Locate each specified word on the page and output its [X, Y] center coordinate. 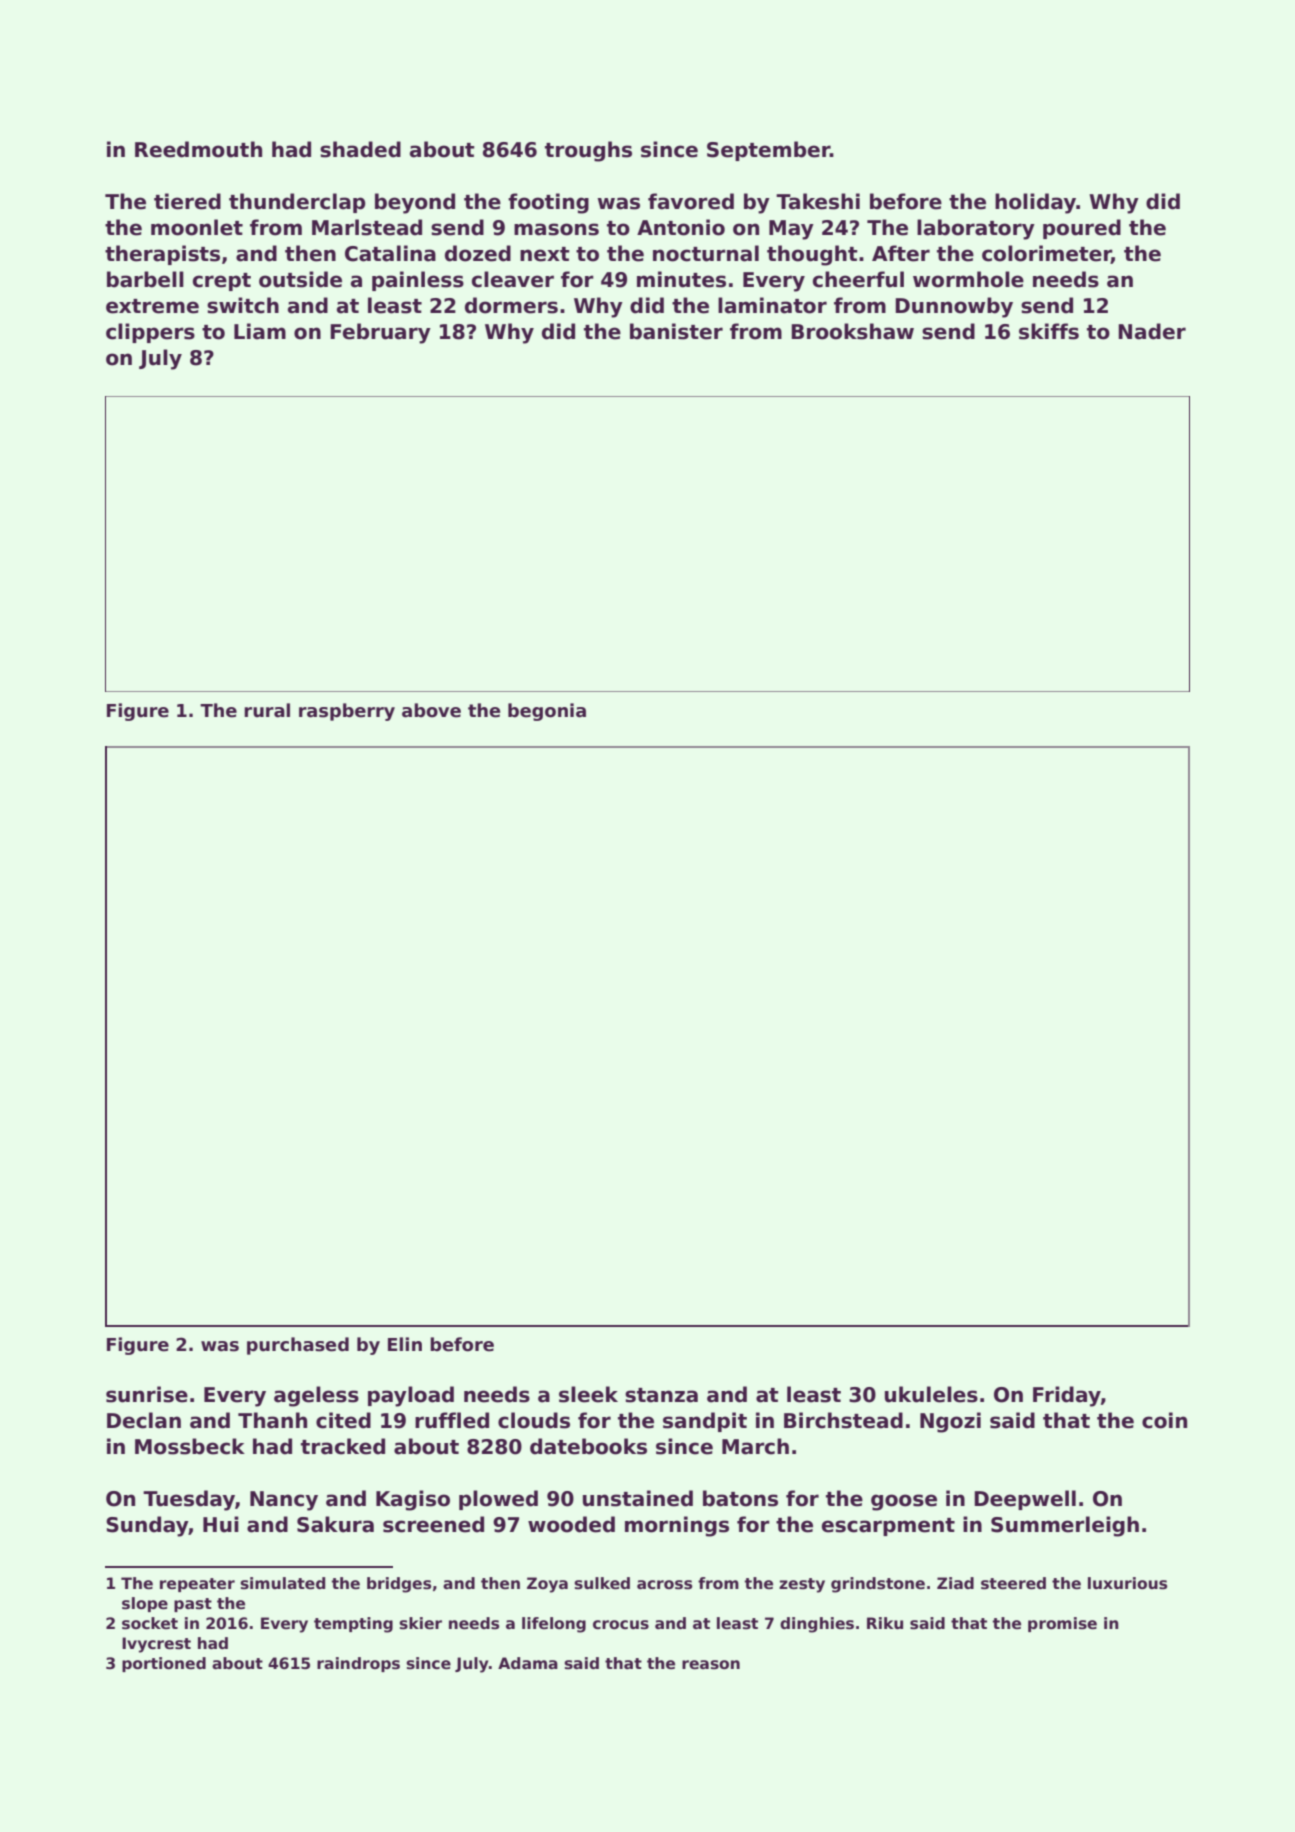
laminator [772, 305]
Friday [1067, 1396]
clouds [534, 1420]
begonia [547, 712]
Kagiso [413, 1500]
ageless [316, 1396]
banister [676, 331]
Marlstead [367, 227]
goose [904, 1502]
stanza [661, 1395]
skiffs [1049, 331]
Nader [1152, 331]
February [380, 333]
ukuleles [931, 1394]
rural [267, 710]
